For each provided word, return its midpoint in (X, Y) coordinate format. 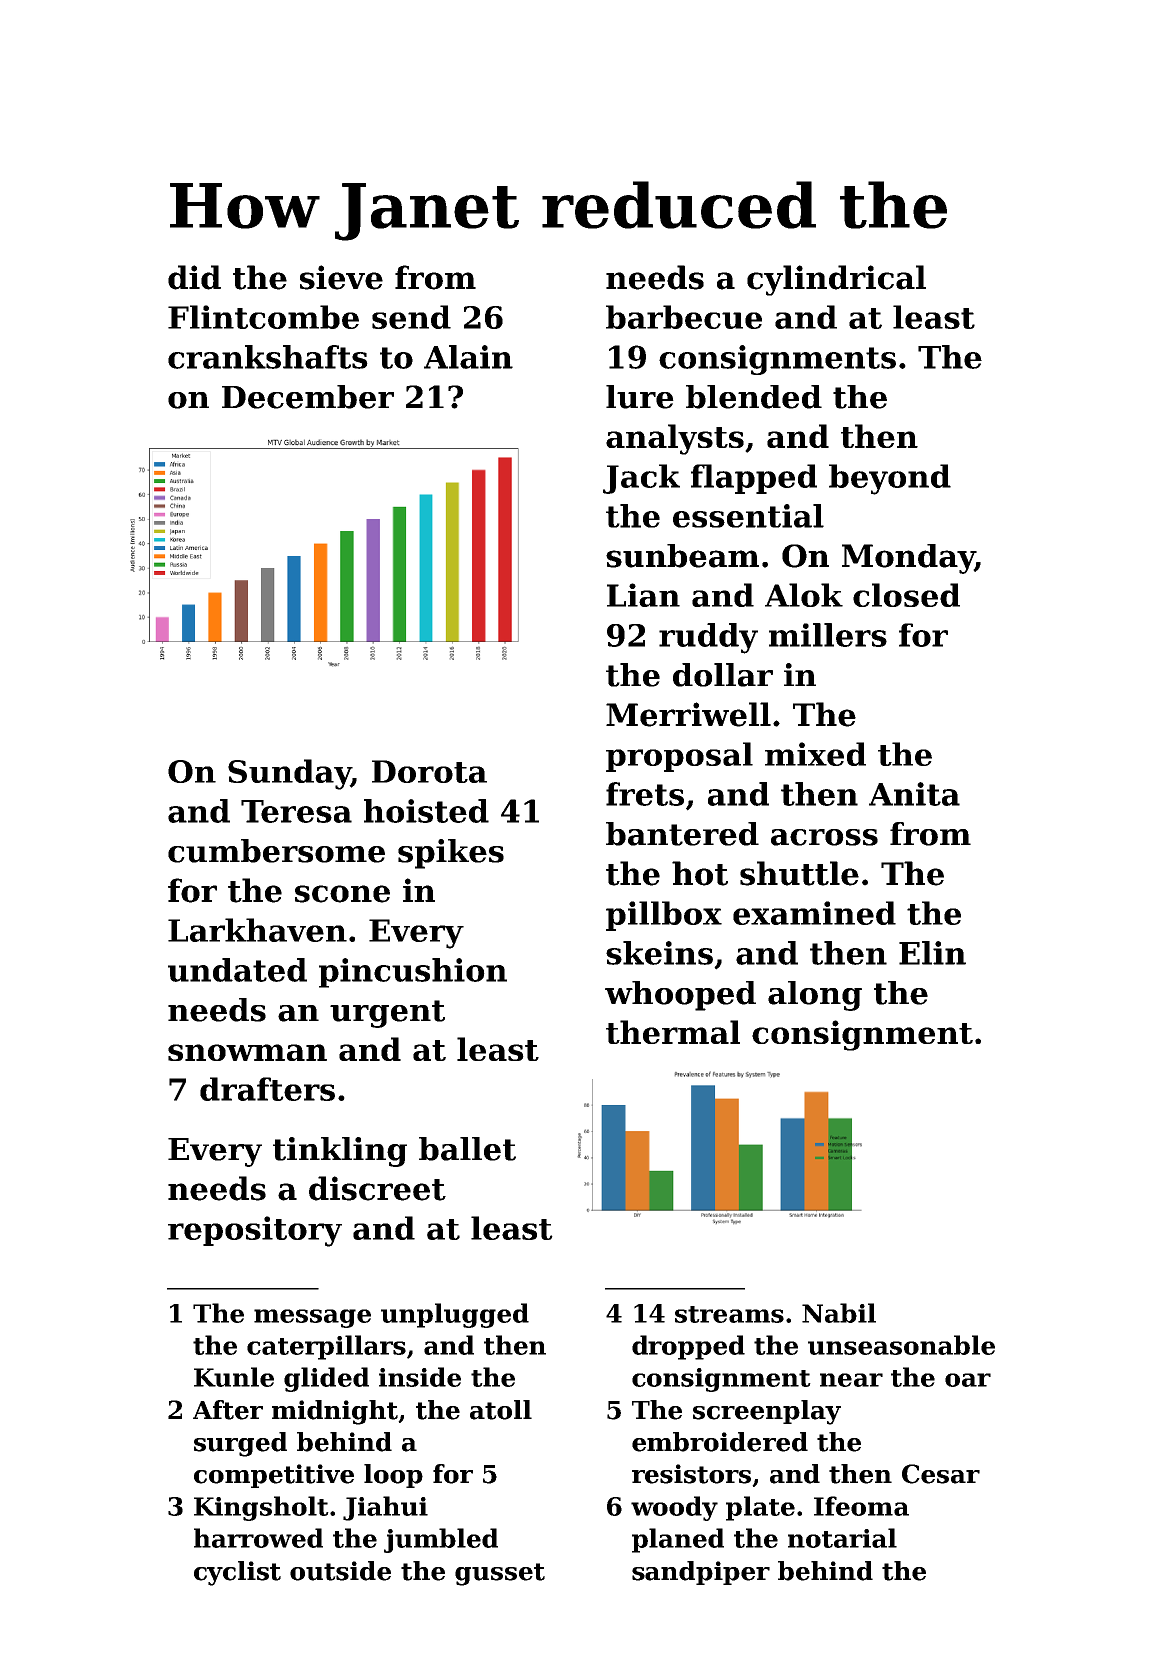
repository (255, 1231)
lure (640, 397)
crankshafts (268, 357)
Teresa (296, 811)
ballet (467, 1149)
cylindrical (836, 280)
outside (340, 1571)
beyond (890, 479)
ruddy (708, 638)
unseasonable (901, 1345)
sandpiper (701, 1573)
